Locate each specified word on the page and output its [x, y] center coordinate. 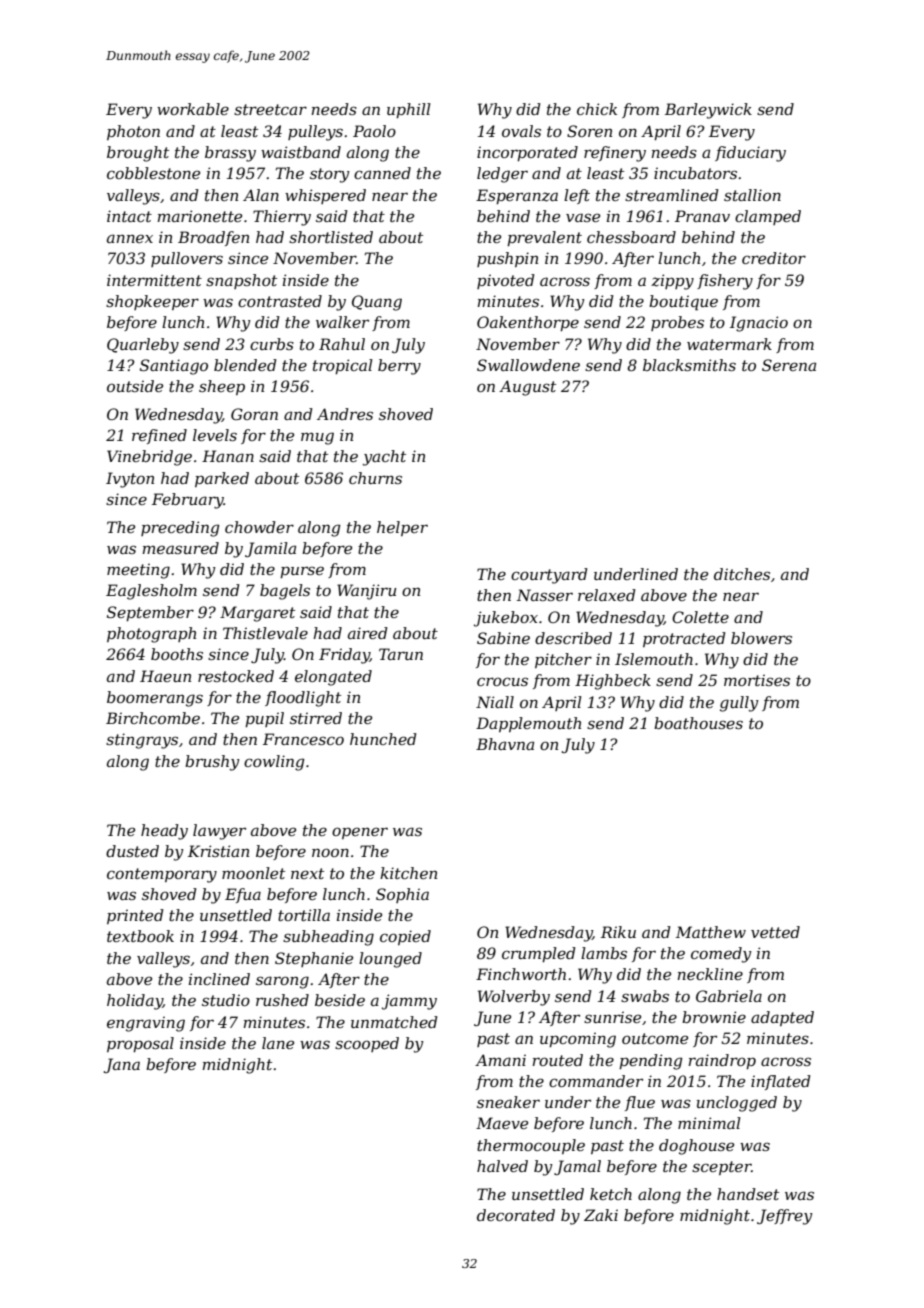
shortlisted [331, 237]
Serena [789, 365]
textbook [140, 936]
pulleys [315, 133]
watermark [729, 344]
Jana [122, 1065]
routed [558, 1060]
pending [651, 1062]
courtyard [549, 576]
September [150, 613]
